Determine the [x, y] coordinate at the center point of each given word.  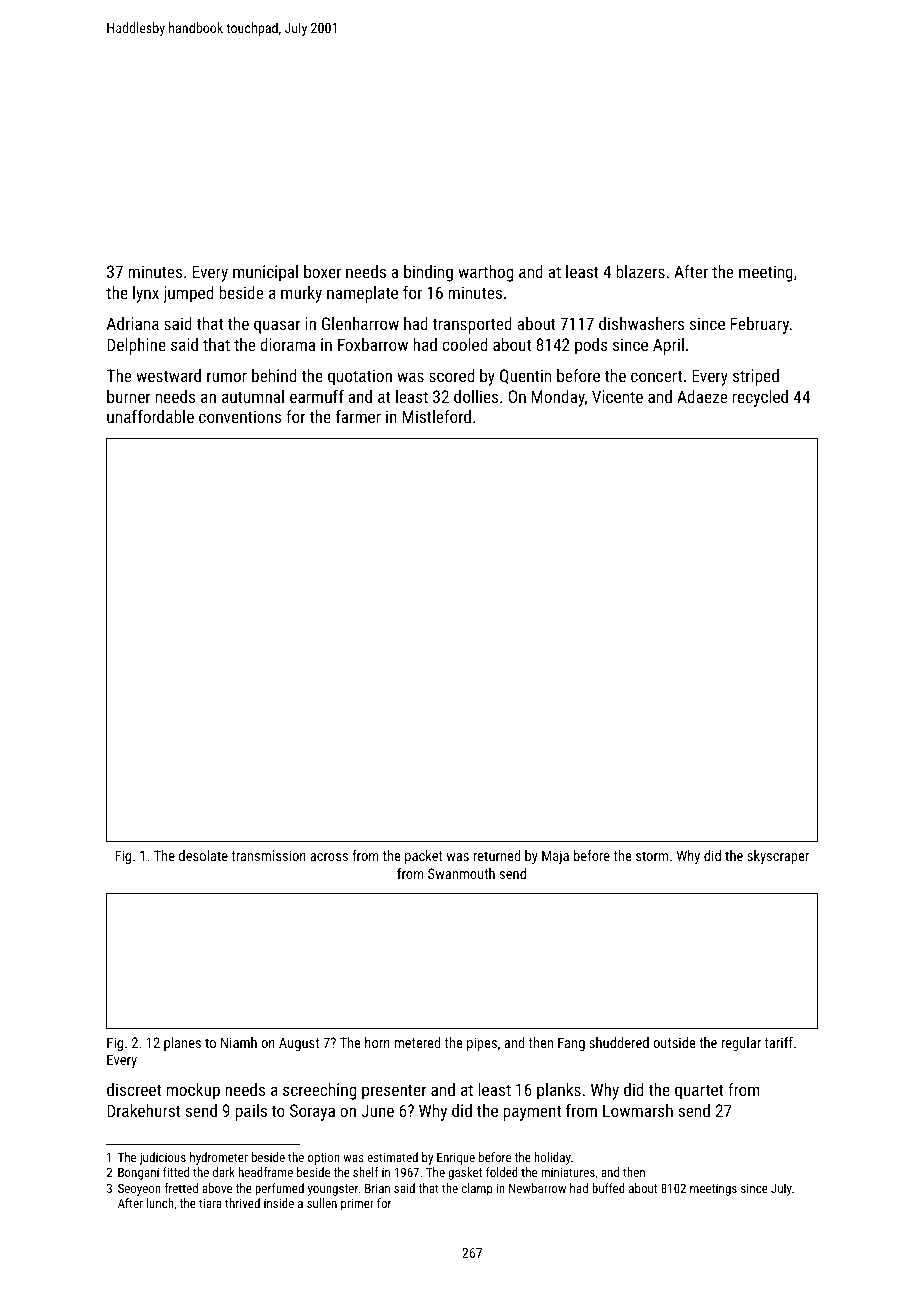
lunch [160, 1203]
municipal [265, 273]
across [329, 857]
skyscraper [778, 857]
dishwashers [641, 323]
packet [424, 857]
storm [652, 856]
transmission [269, 855]
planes [182, 1044]
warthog [485, 273]
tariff [779, 1042]
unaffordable [150, 416]
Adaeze [702, 396]
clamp [477, 1189]
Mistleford [437, 416]
